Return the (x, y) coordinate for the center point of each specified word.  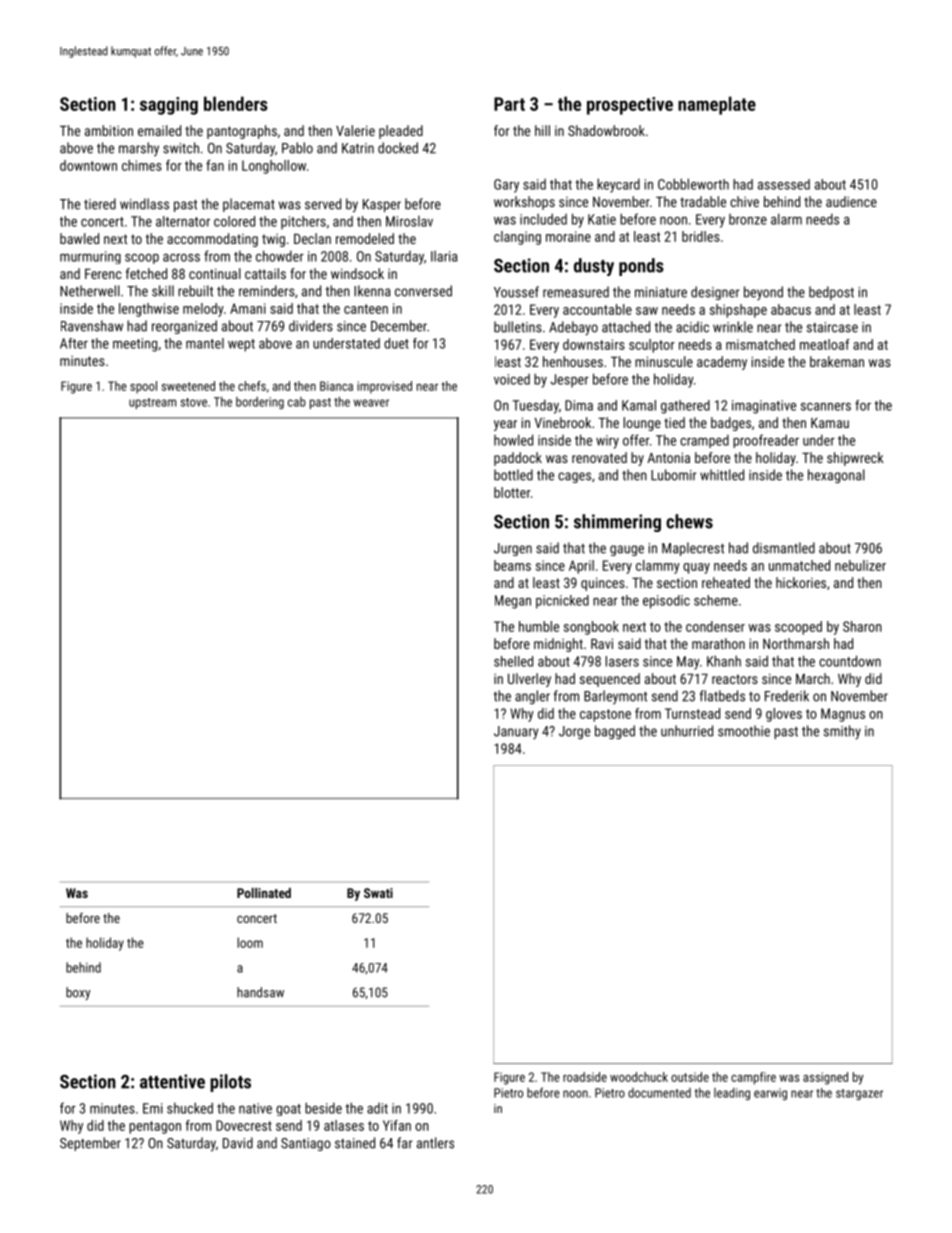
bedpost (831, 293)
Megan (513, 602)
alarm (786, 219)
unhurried (687, 731)
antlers (435, 1143)
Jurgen (513, 549)
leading (732, 1094)
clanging (517, 238)
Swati (378, 893)
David (238, 1143)
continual (215, 273)
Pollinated (264, 893)
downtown (88, 165)
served (323, 204)
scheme (716, 600)
